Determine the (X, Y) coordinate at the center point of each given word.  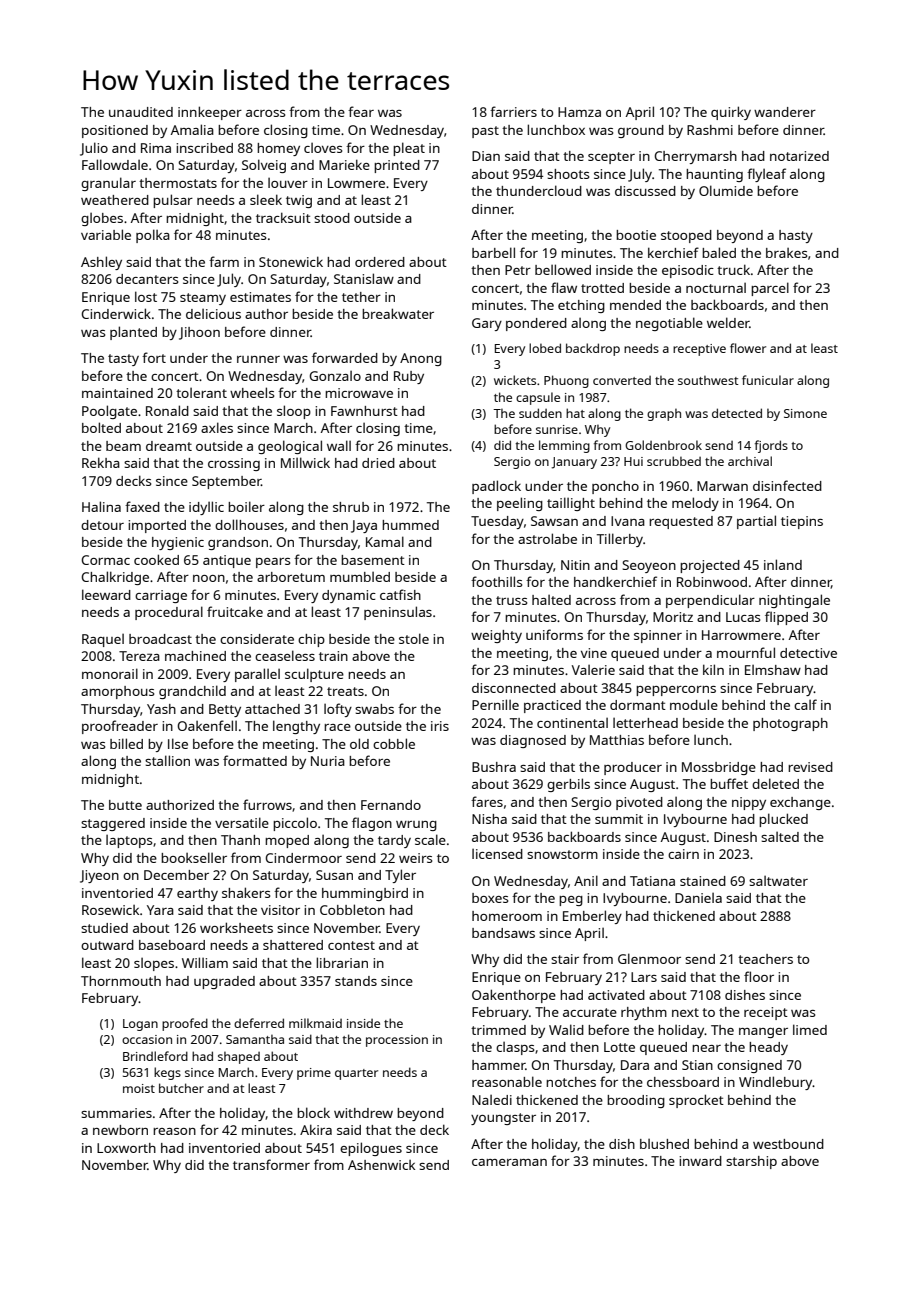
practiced (552, 706)
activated (616, 995)
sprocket (696, 1101)
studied (104, 928)
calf (805, 704)
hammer (499, 1065)
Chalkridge (115, 578)
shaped (239, 1058)
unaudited (141, 112)
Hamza (579, 112)
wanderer (785, 112)
